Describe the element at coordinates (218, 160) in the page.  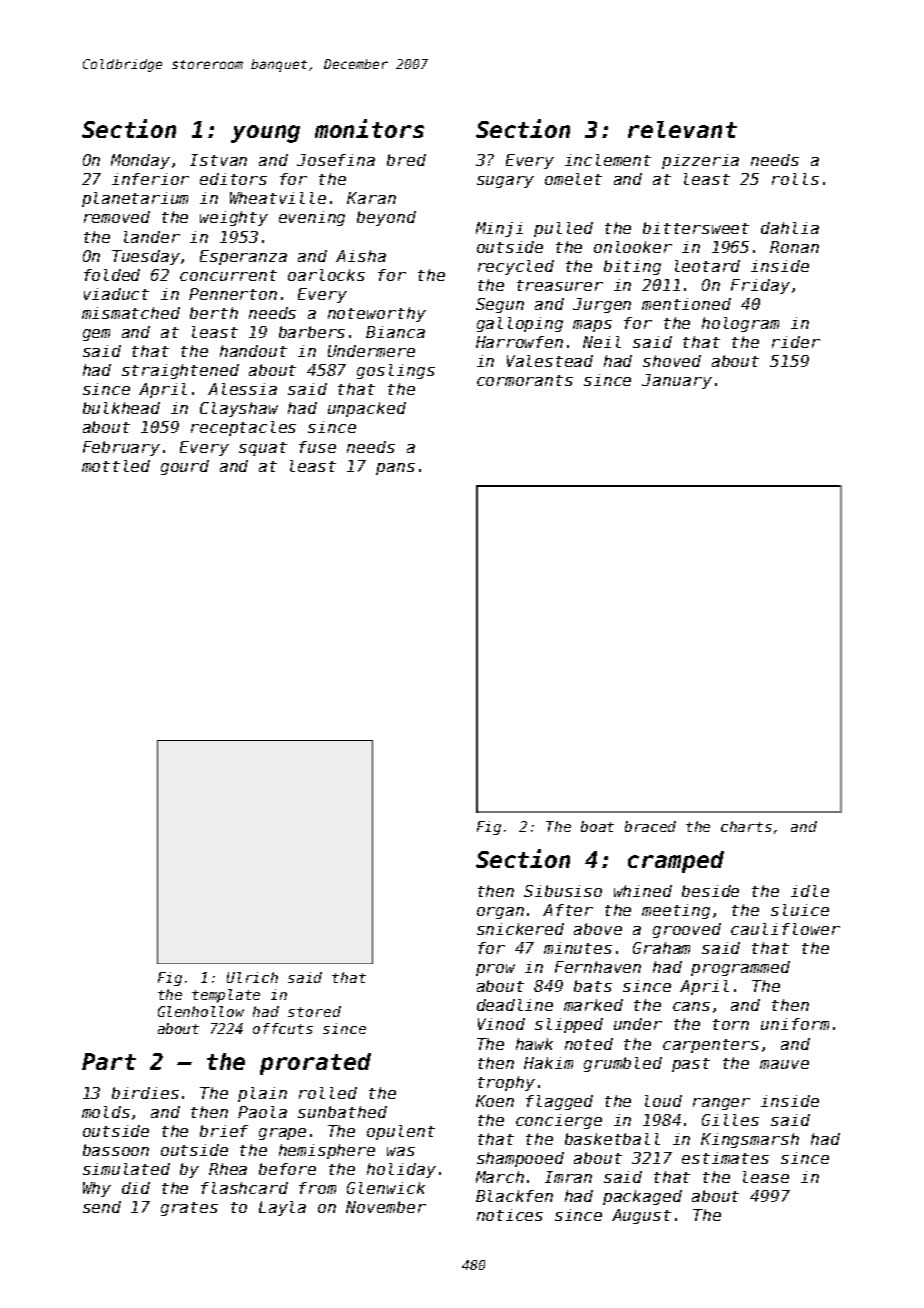
I see `Istvan` at that location.
